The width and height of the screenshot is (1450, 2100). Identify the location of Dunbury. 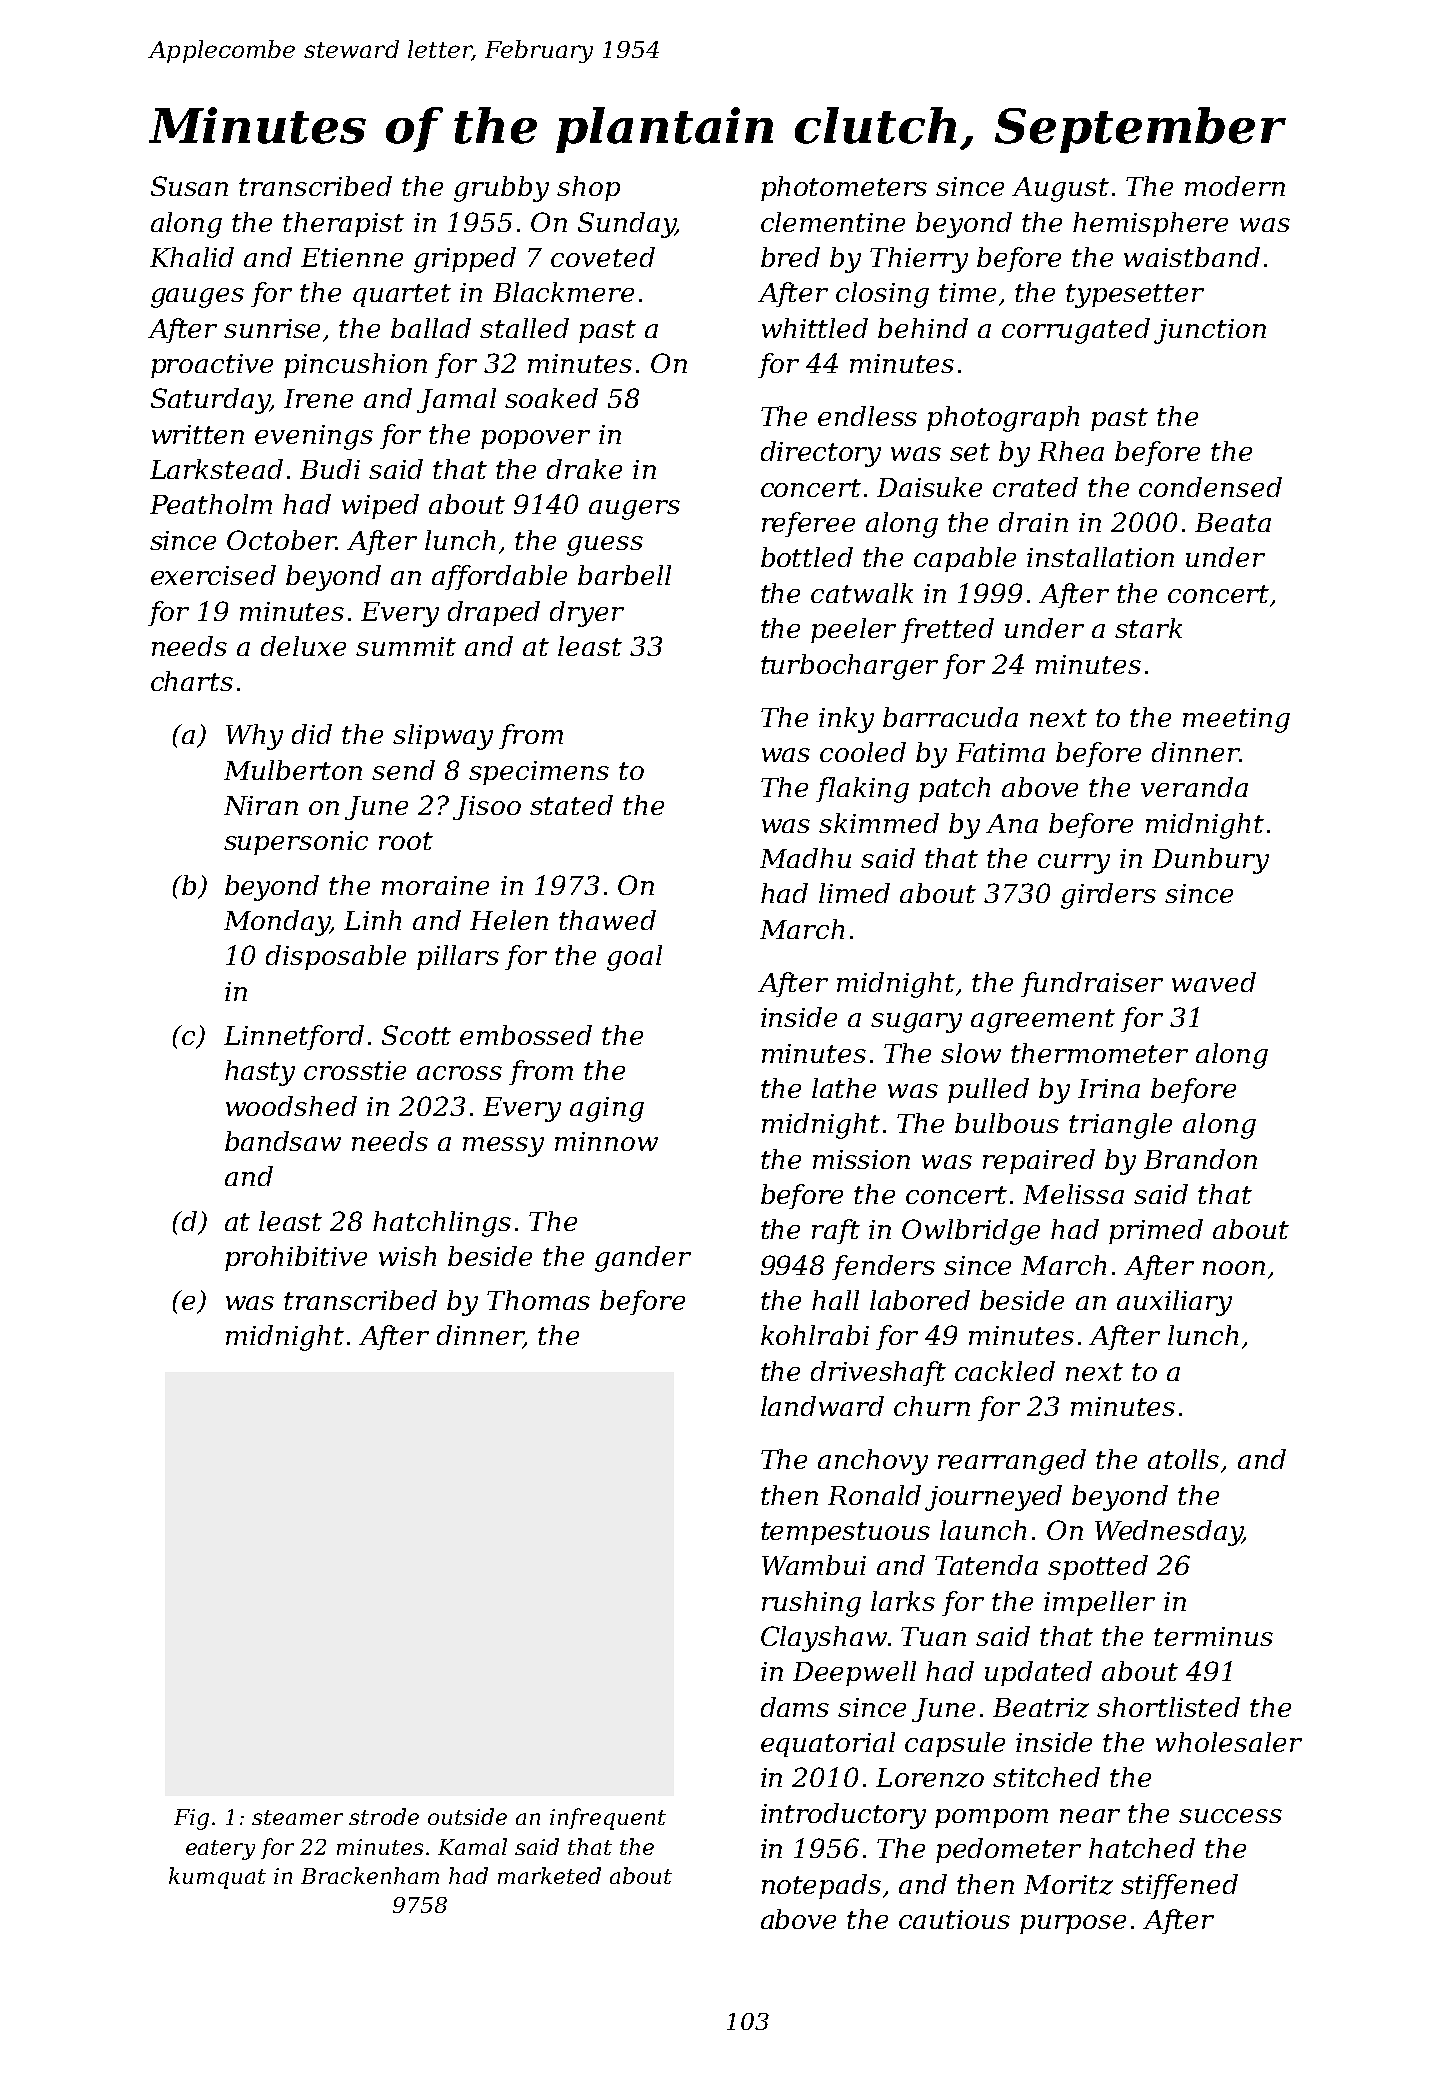
(1210, 861).
